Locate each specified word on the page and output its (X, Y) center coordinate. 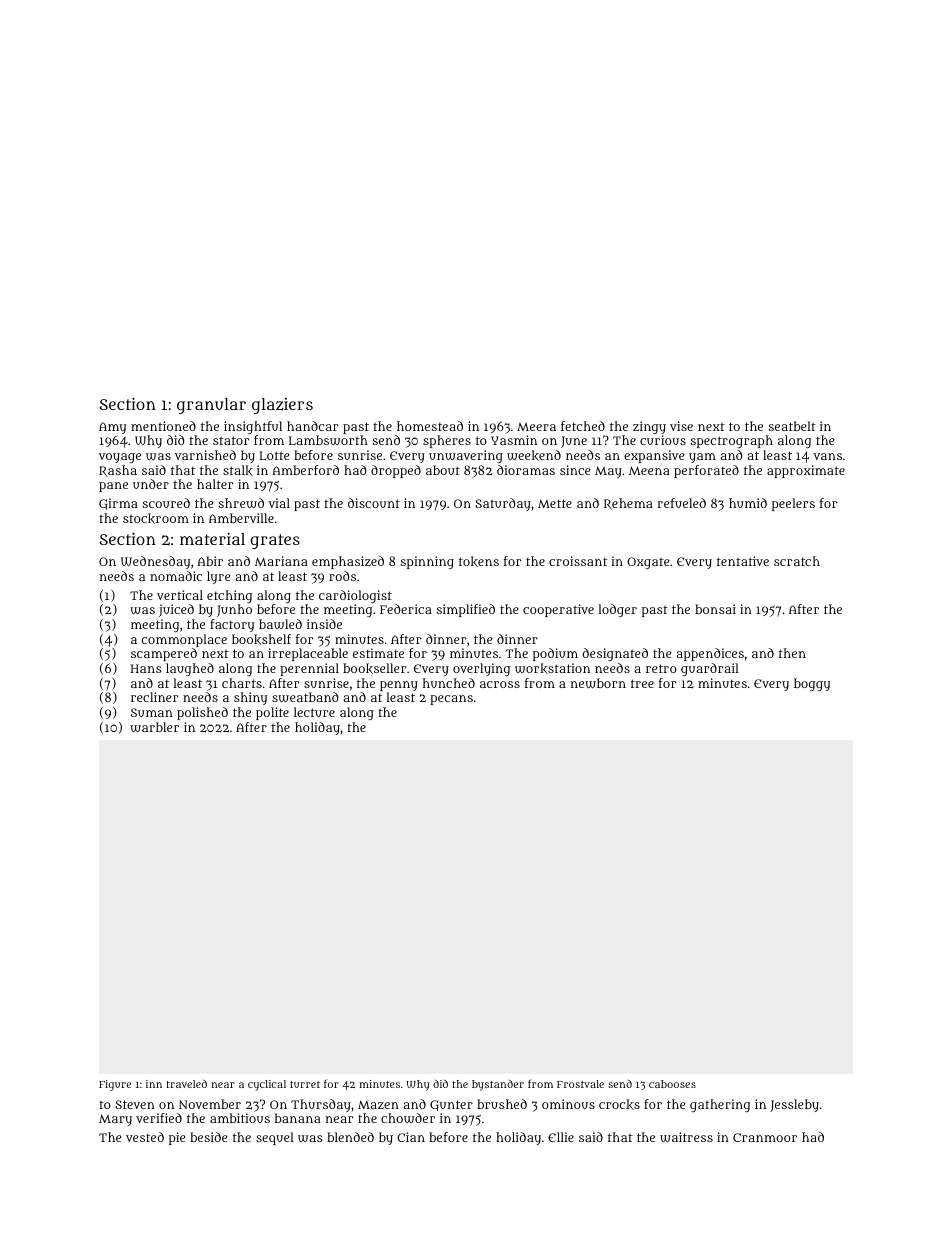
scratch (797, 561)
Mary (115, 1120)
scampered (164, 654)
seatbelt (792, 426)
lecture (314, 712)
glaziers (282, 406)
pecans (451, 700)
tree (642, 683)
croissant (578, 561)
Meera (536, 426)
